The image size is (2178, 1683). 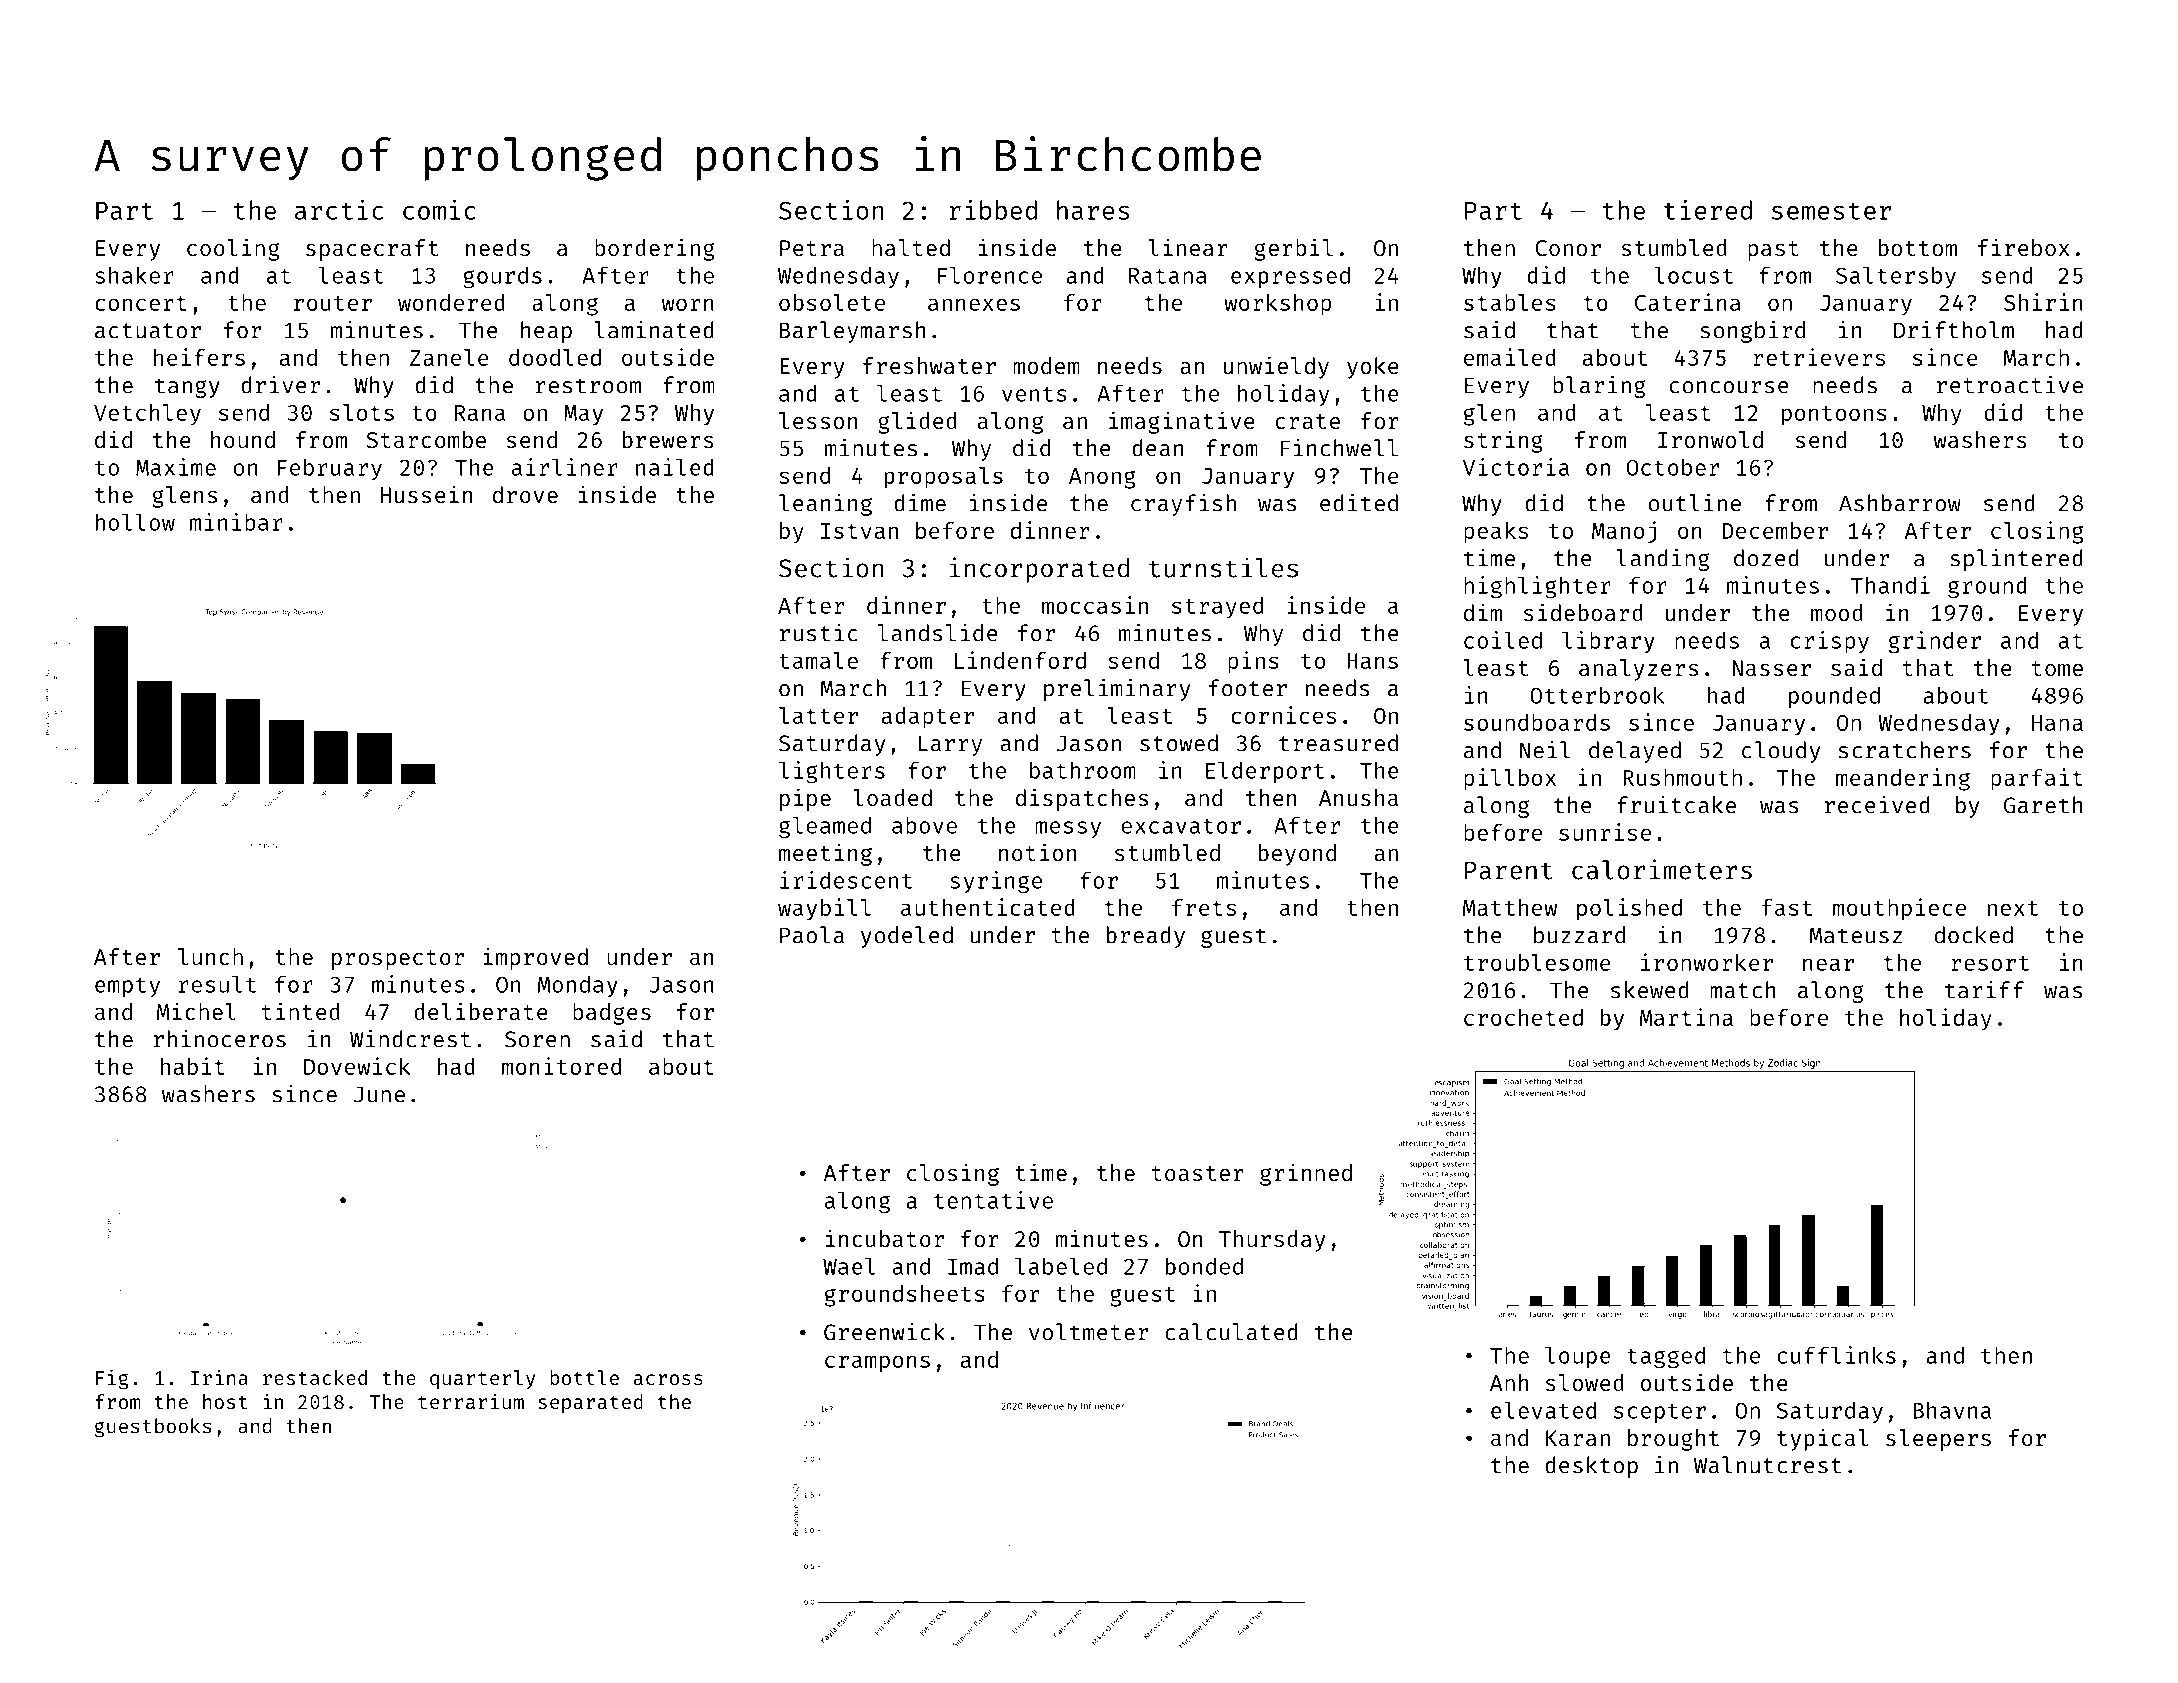 I want to click on Otterbrook, so click(x=1597, y=695).
